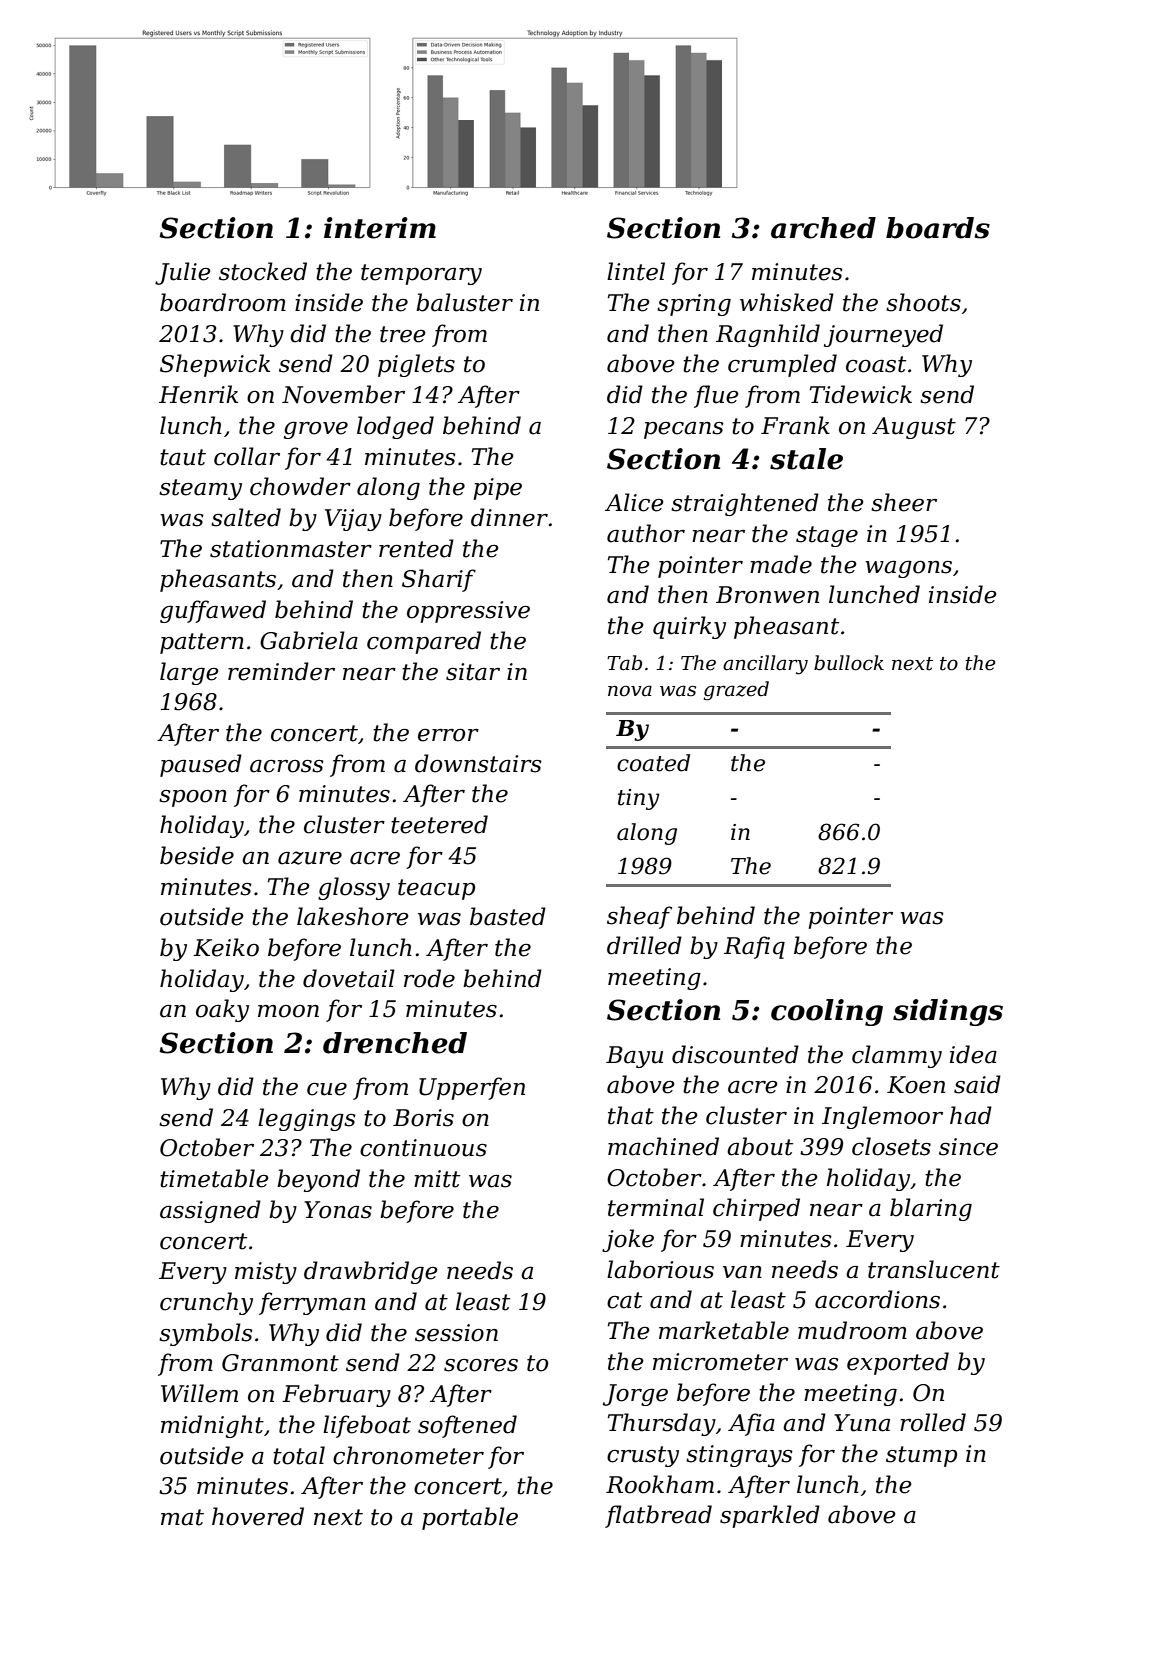  What do you see at coordinates (508, 916) in the screenshot?
I see `basted` at bounding box center [508, 916].
